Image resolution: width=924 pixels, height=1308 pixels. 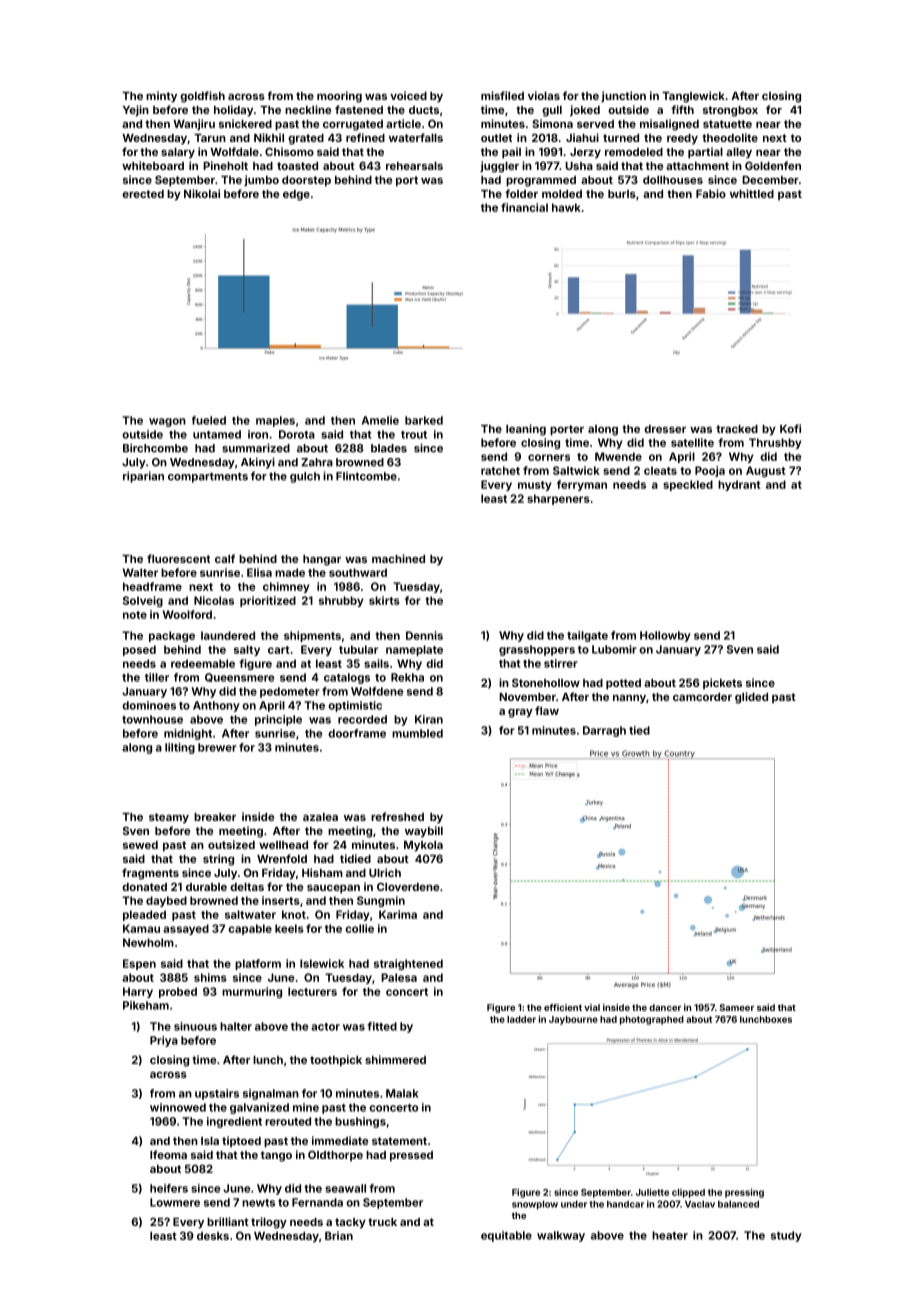 What do you see at coordinates (566, 207) in the screenshot?
I see `hawk` at bounding box center [566, 207].
